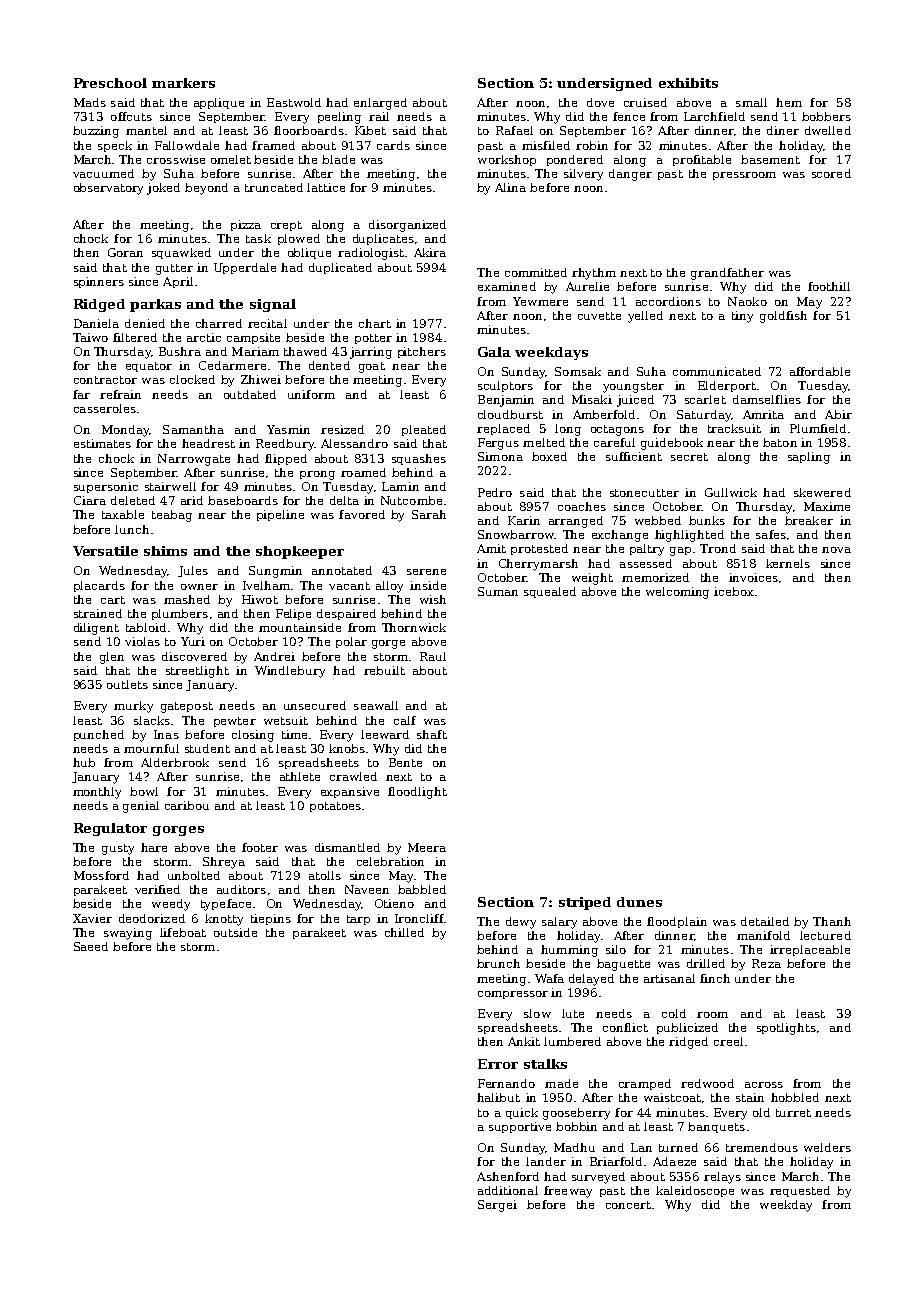 The image size is (924, 1308). I want to click on Raul, so click(433, 656).
